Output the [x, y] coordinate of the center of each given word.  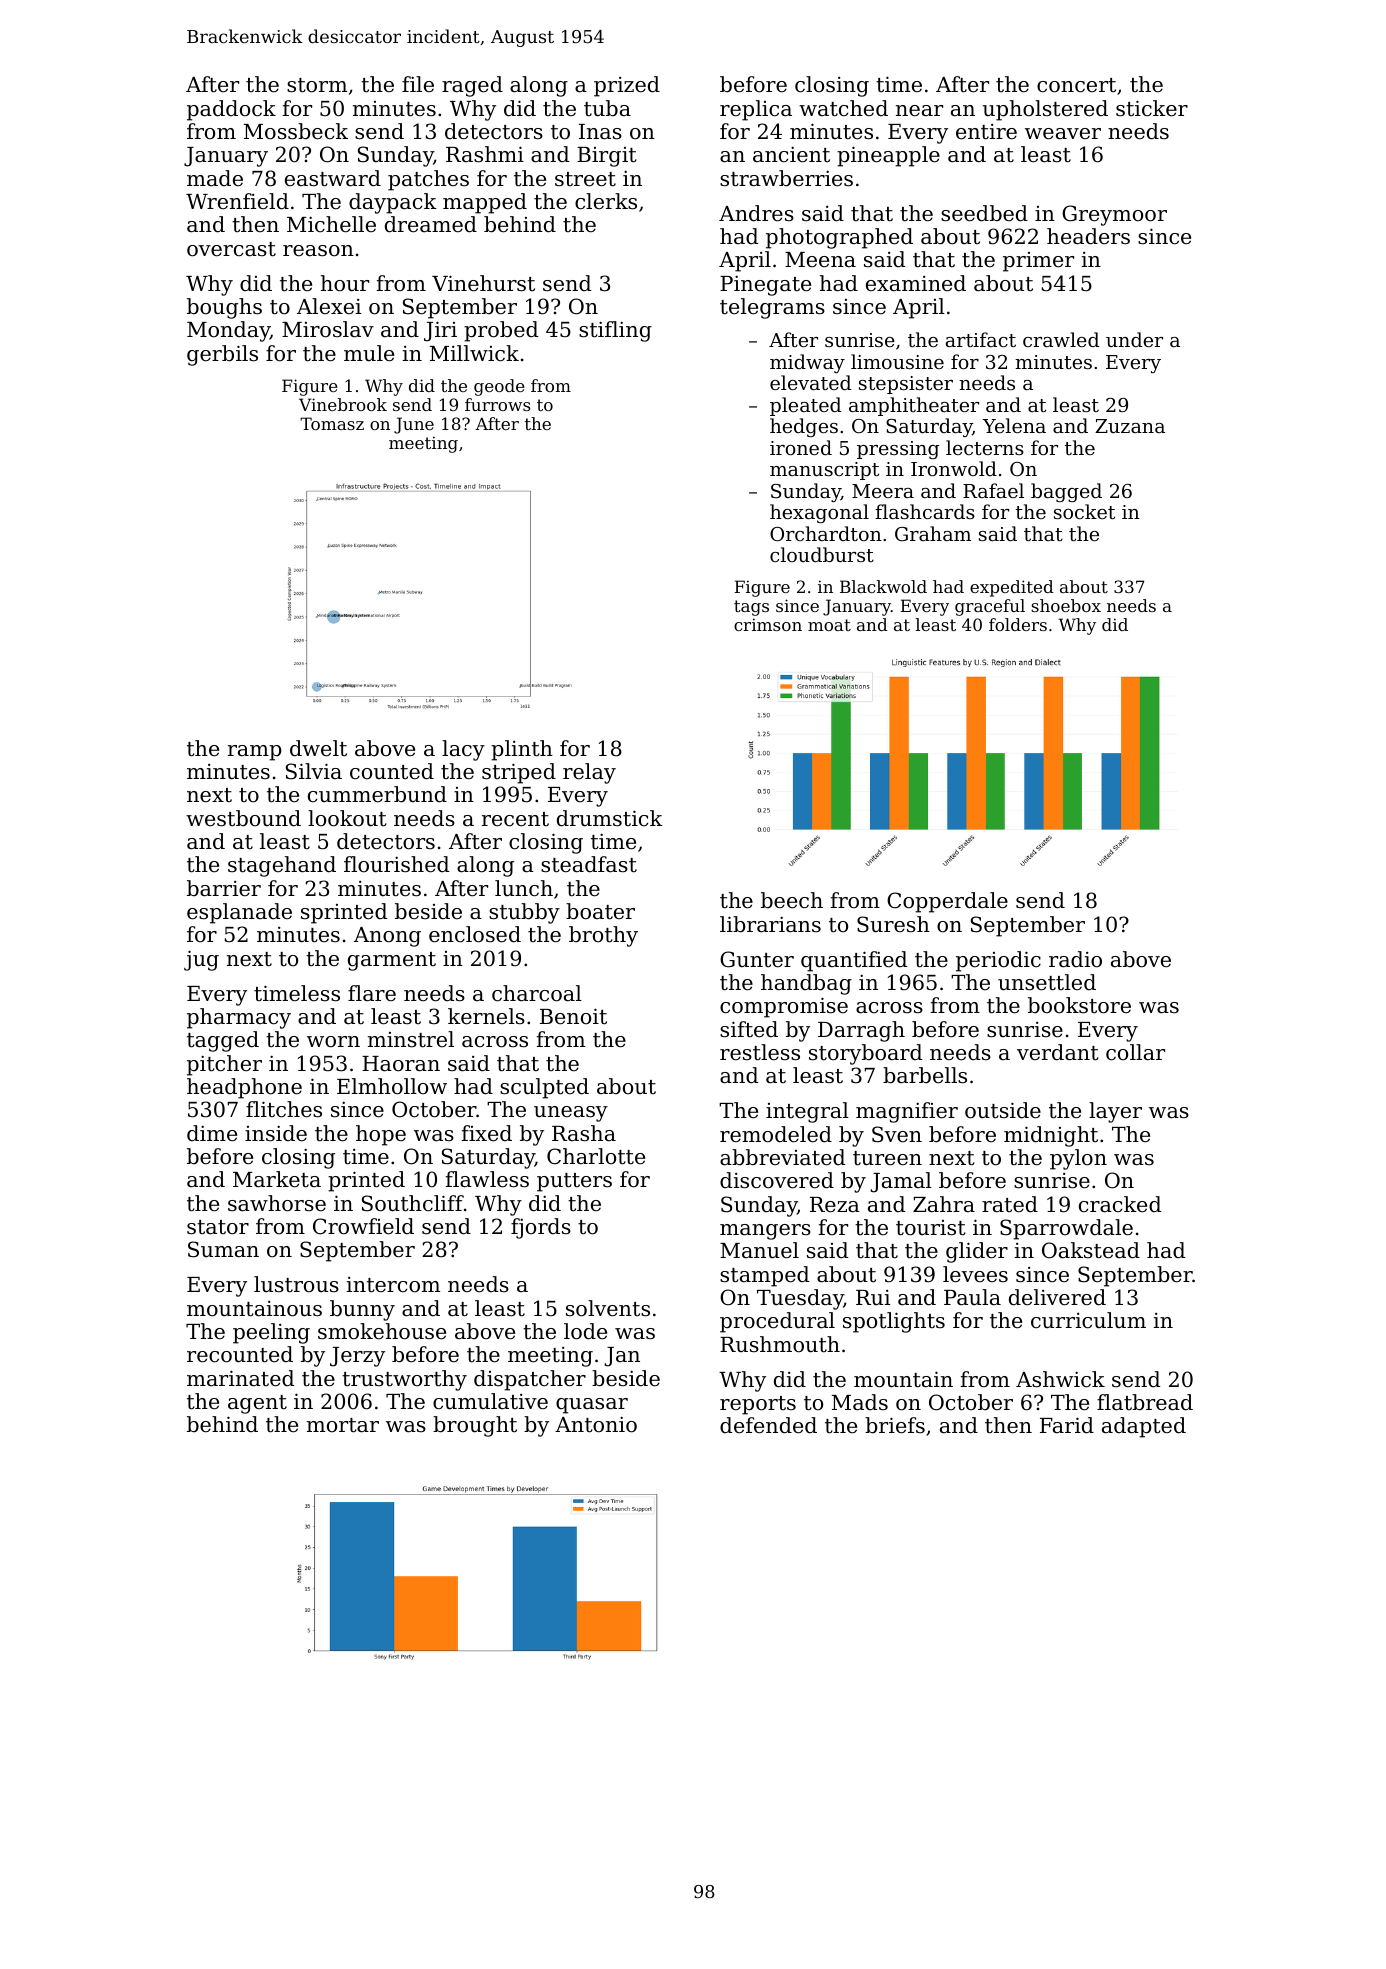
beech [792, 900]
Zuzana [1130, 426]
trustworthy [404, 1380]
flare [372, 993]
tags [751, 608]
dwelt [318, 748]
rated [1010, 1204]
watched [843, 108]
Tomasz [332, 423]
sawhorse [277, 1203]
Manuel [759, 1250]
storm [317, 85]
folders [1018, 624]
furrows [498, 404]
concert [1076, 85]
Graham [933, 533]
